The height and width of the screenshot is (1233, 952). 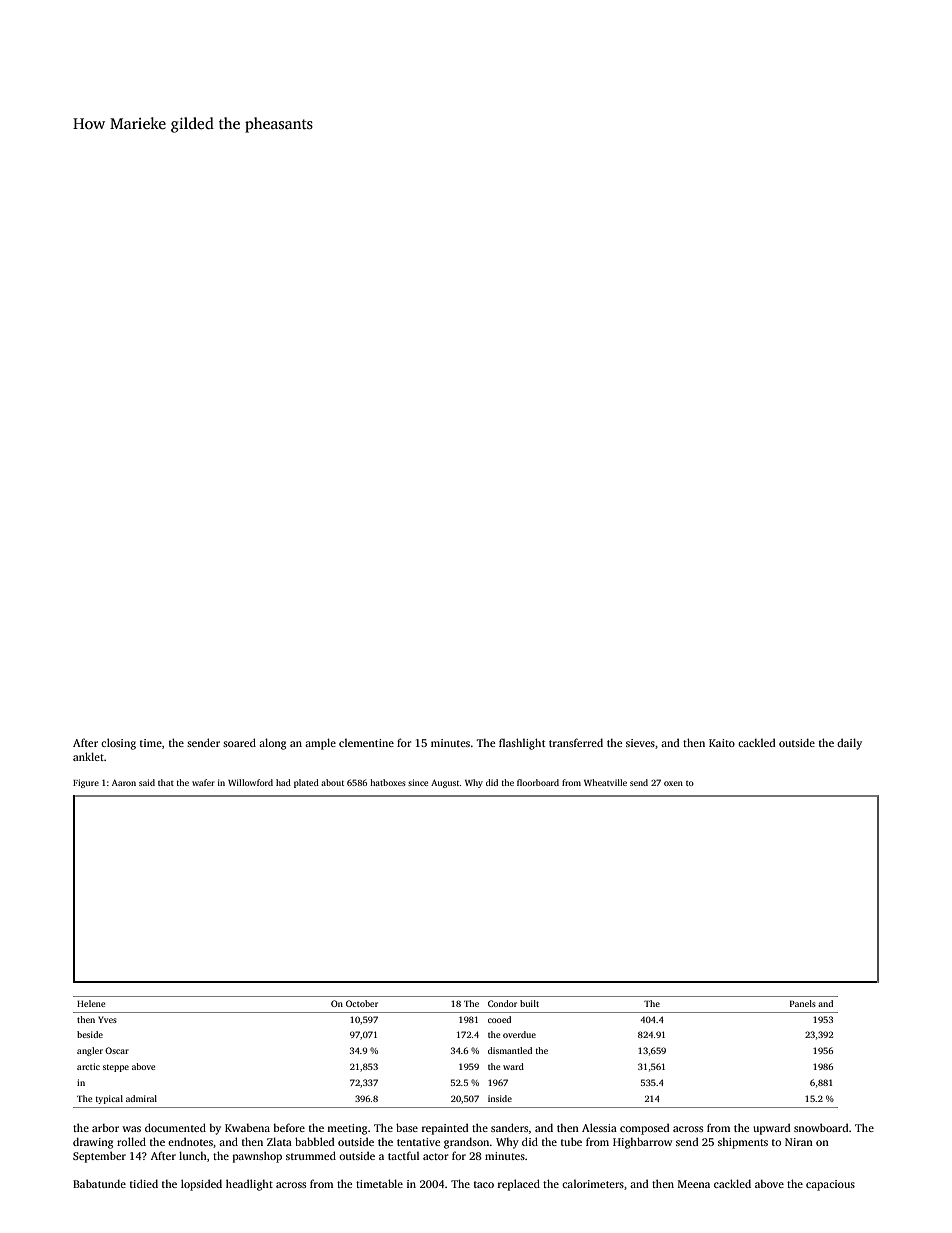 I want to click on Panels, so click(x=803, y=1003).
